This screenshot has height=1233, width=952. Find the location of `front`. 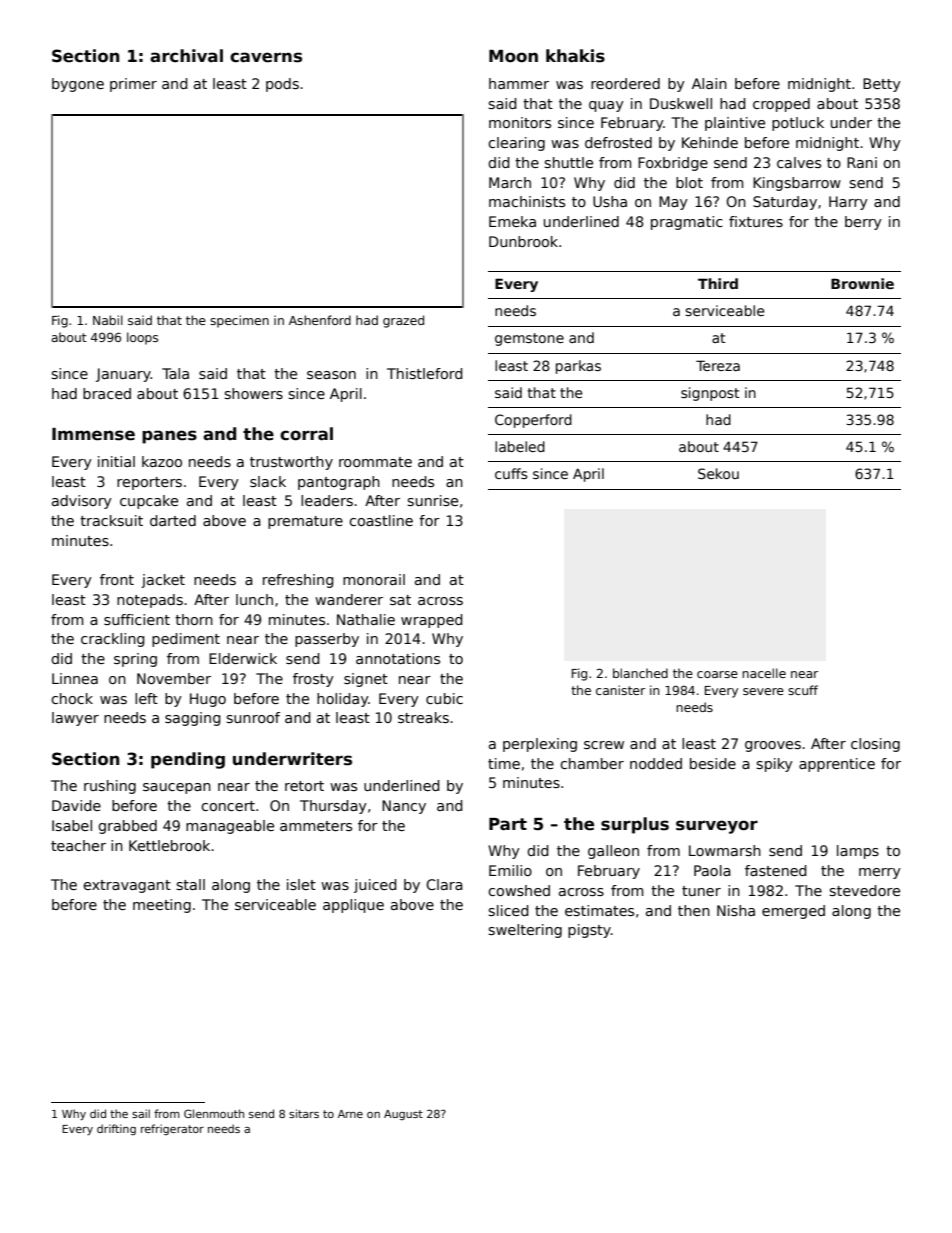

front is located at coordinates (117, 579).
